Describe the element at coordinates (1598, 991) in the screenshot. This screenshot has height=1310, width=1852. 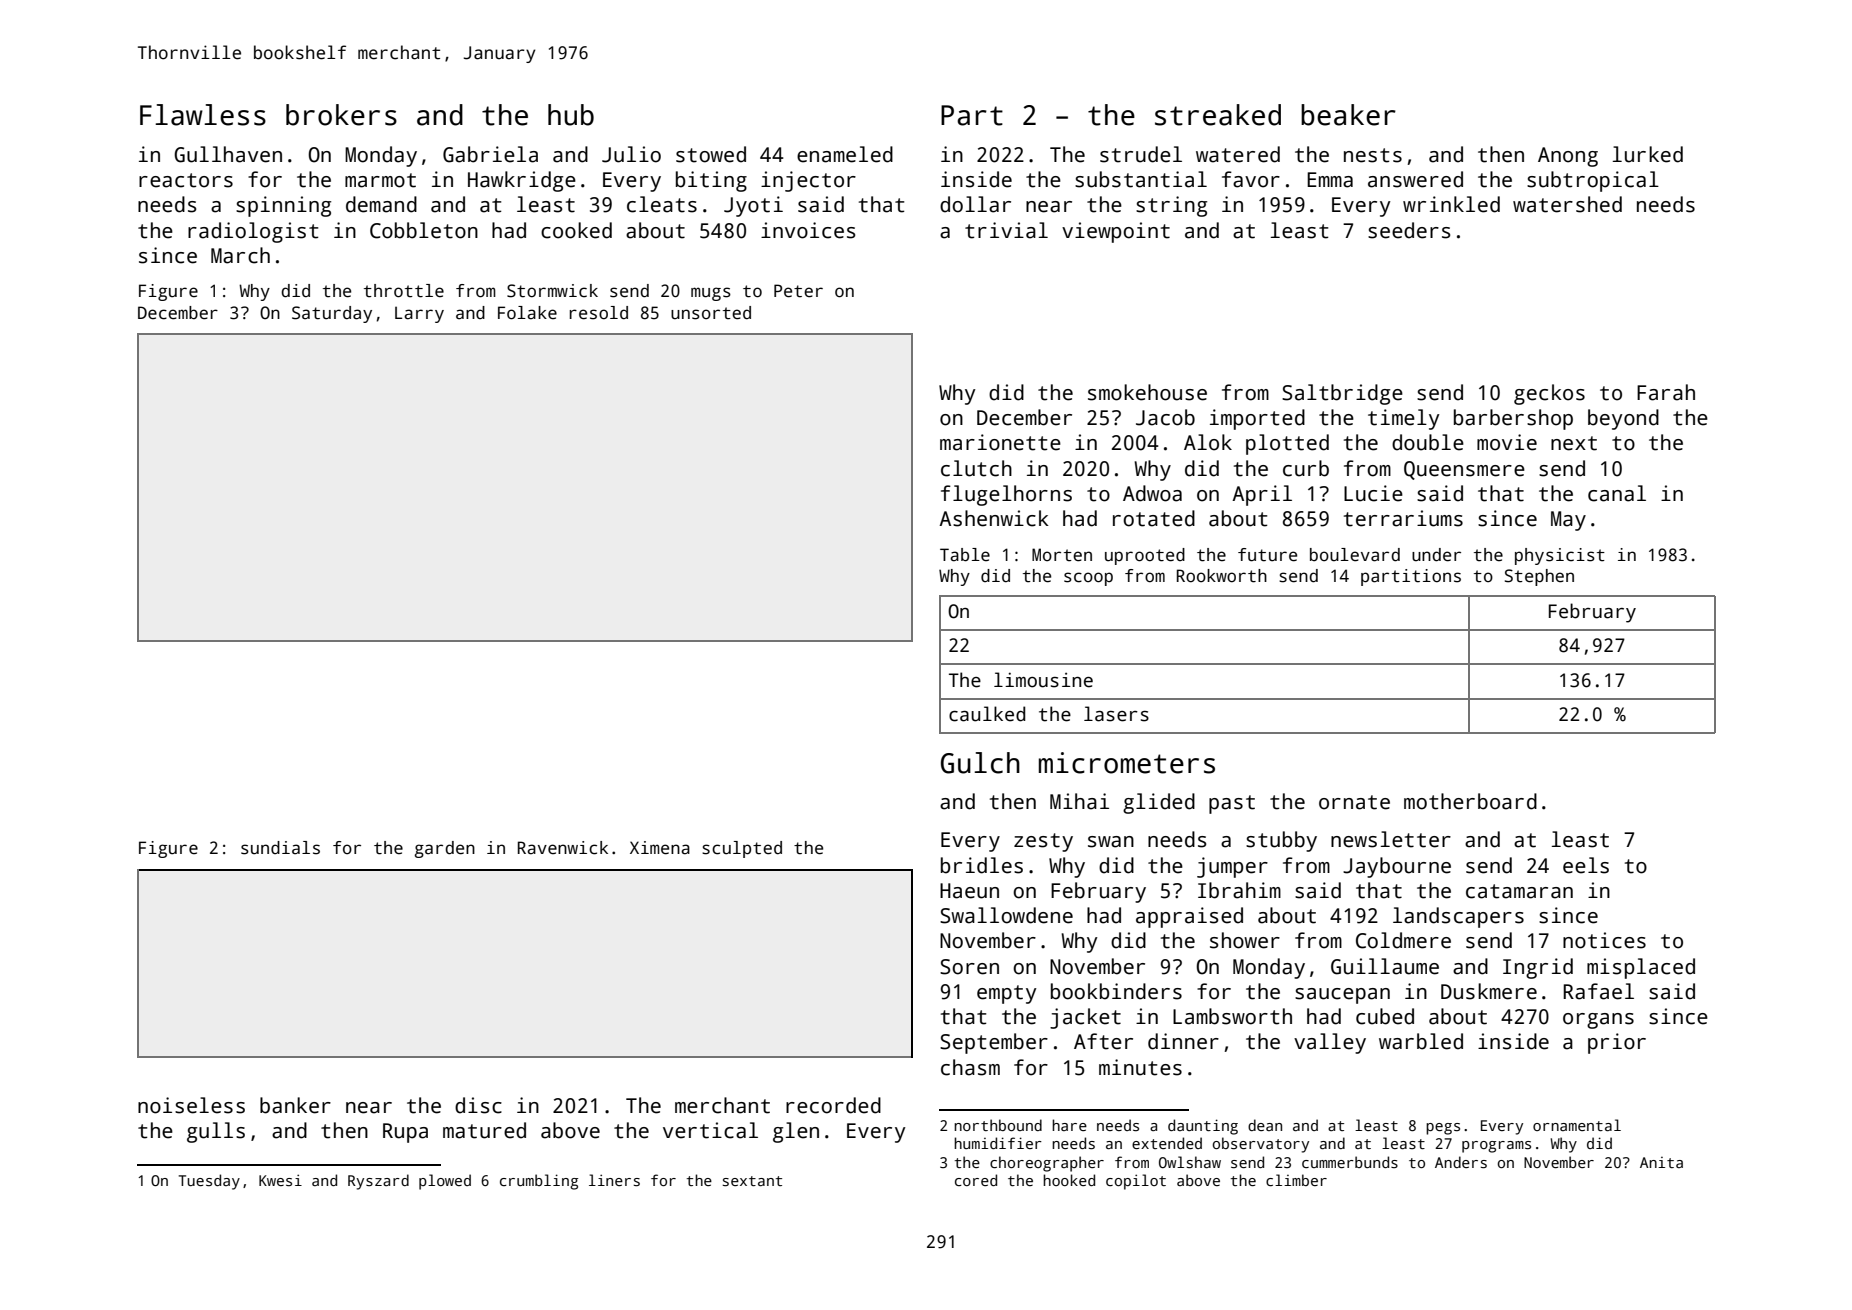
I see `Rafael` at that location.
